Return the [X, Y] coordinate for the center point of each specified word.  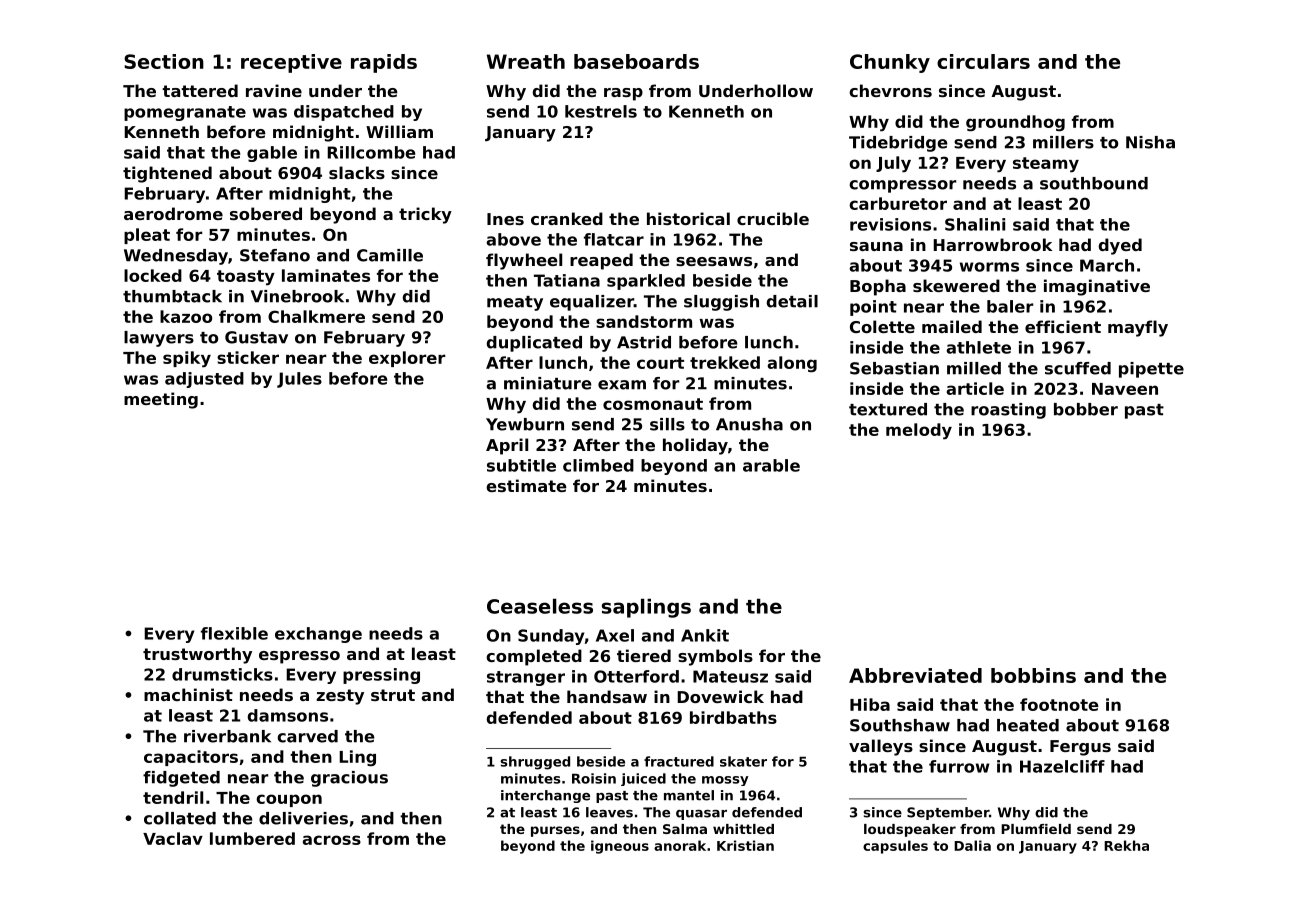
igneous [620, 847]
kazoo [186, 316]
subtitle [521, 465]
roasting [1008, 411]
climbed [598, 465]
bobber [1086, 409]
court [660, 363]
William [399, 131]
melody [919, 431]
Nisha [1150, 142]
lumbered [252, 838]
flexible [234, 633]
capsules [895, 847]
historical [688, 218]
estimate [526, 485]
